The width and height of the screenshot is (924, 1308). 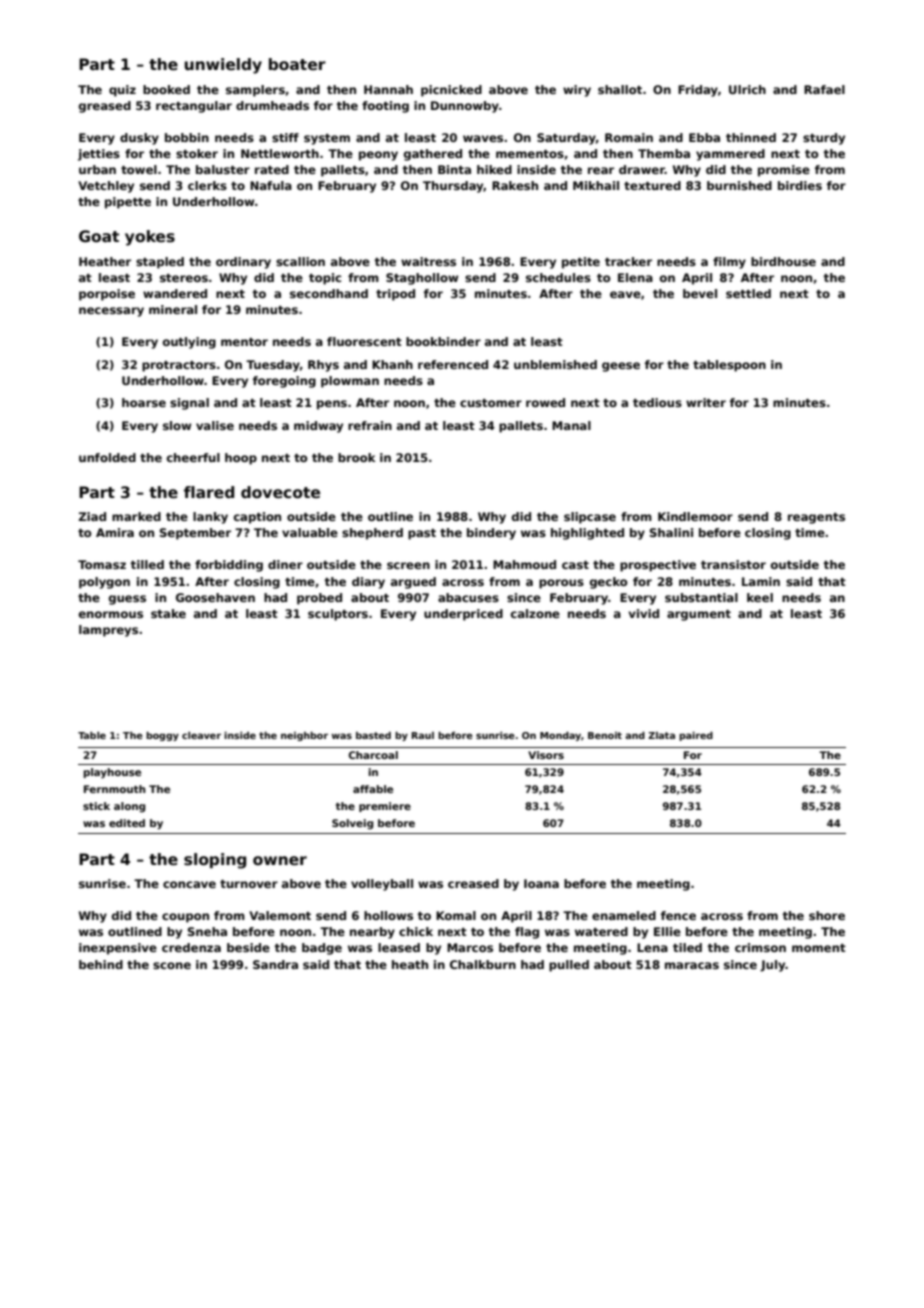 I want to click on Rafael, so click(x=824, y=89).
